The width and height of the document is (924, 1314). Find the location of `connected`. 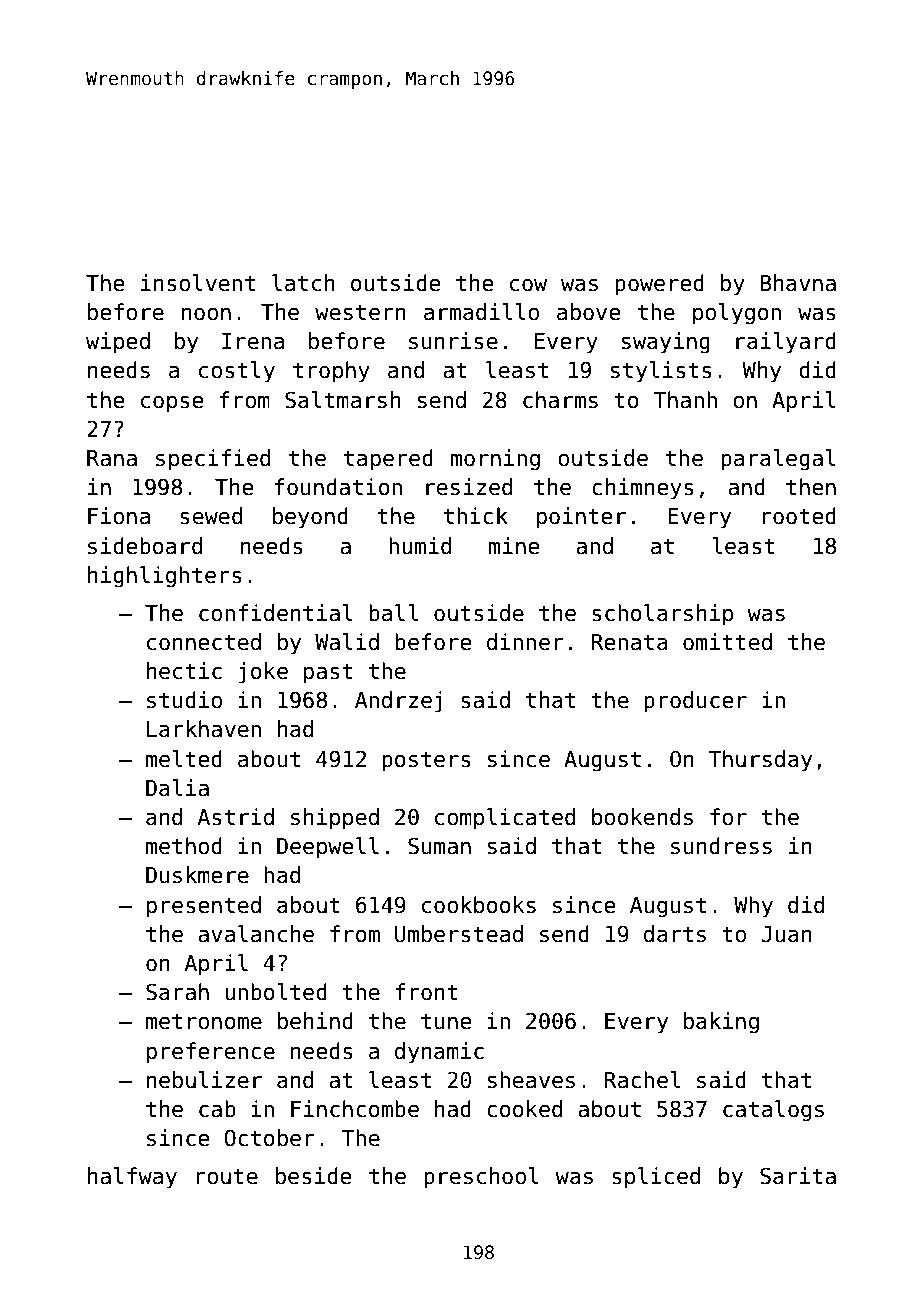

connected is located at coordinates (204, 642).
